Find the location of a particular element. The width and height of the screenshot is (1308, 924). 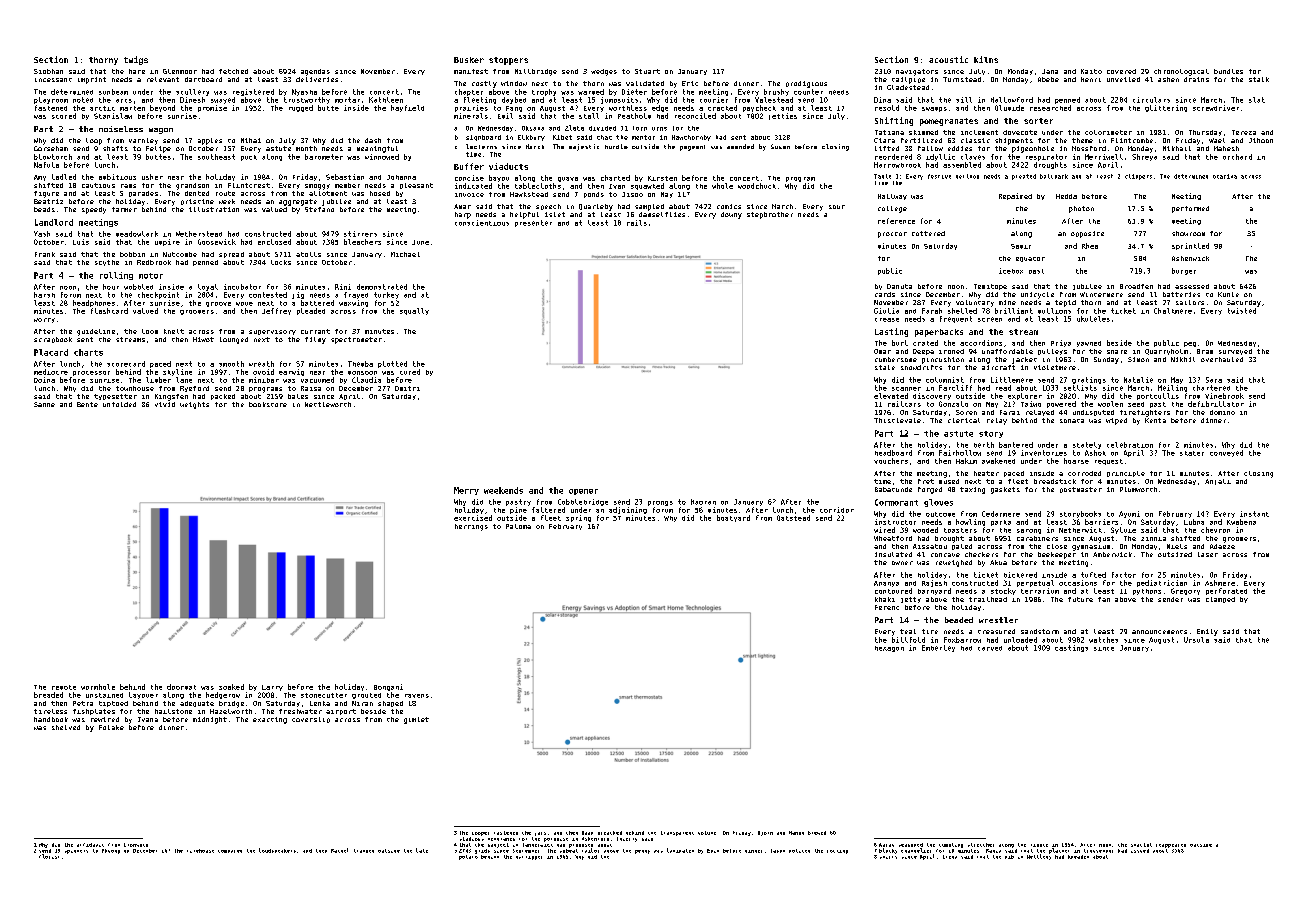

Stuart is located at coordinates (647, 71).
